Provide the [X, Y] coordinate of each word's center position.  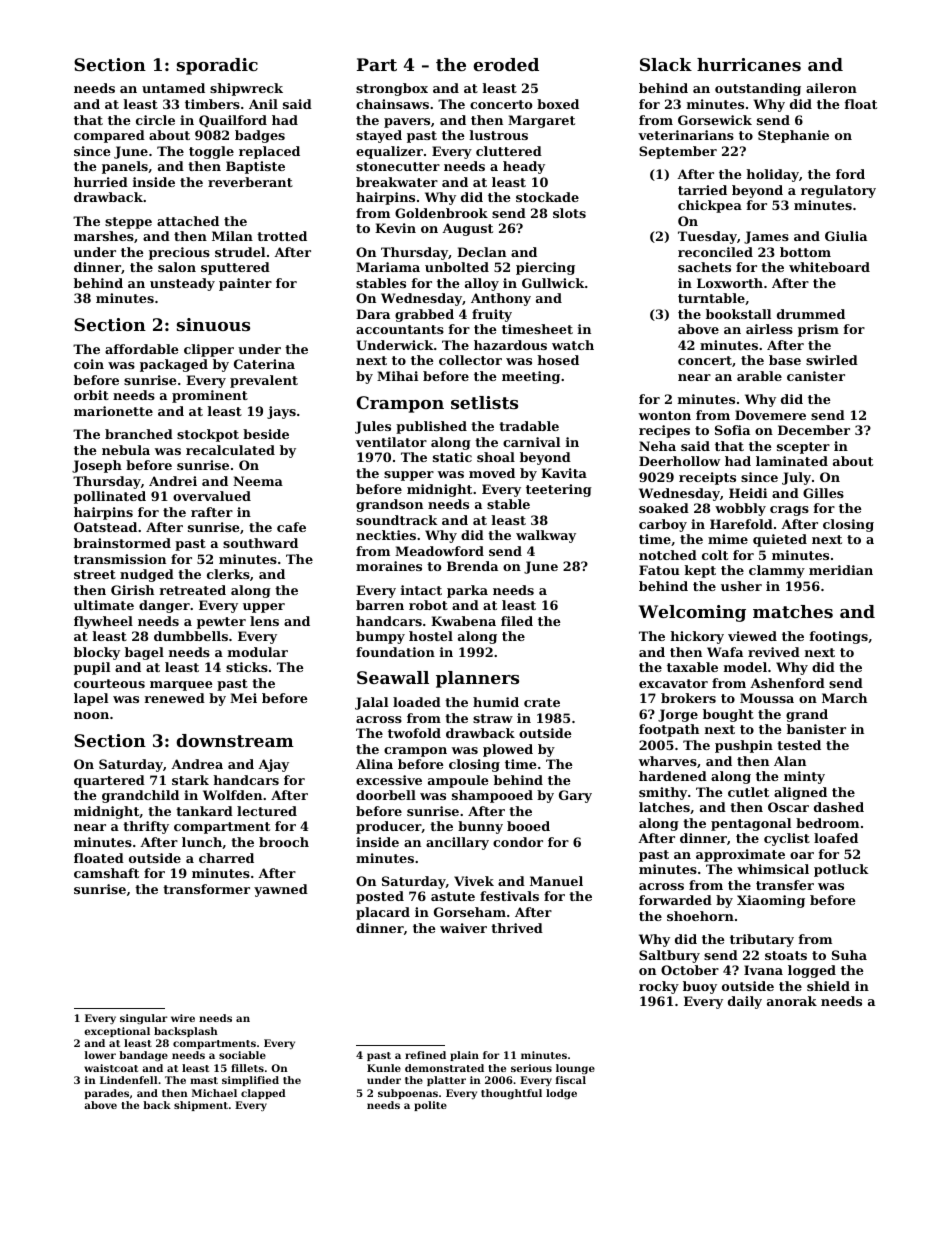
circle [155, 120]
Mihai [397, 376]
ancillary [457, 843]
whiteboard [829, 267]
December [814, 430]
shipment [201, 1106]
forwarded [675, 900]
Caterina [264, 364]
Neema [258, 481]
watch [573, 345]
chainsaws [392, 104]
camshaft [106, 873]
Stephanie [793, 136]
